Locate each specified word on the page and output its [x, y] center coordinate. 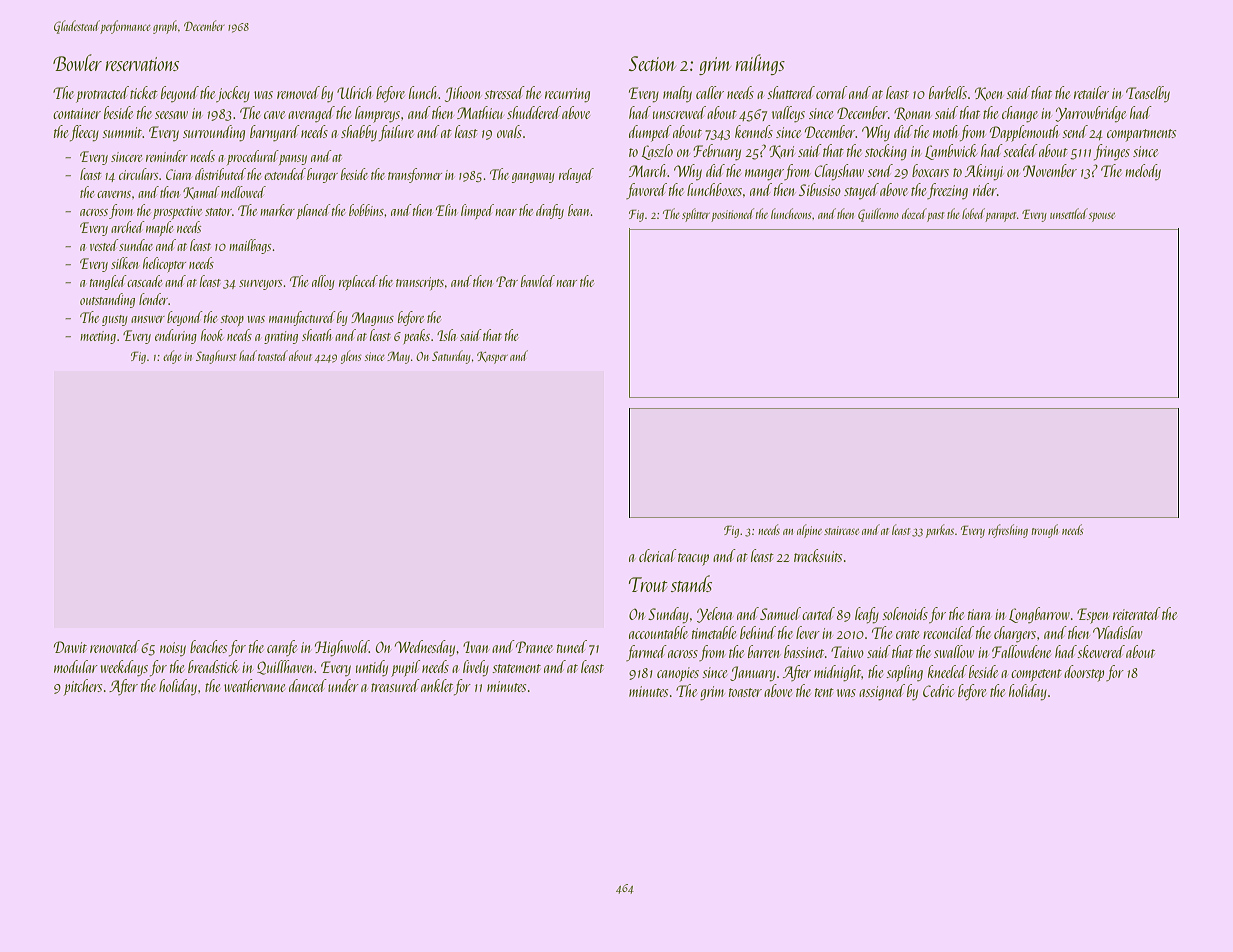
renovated [115, 646]
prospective [177, 212]
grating [281, 337]
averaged [311, 114]
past [935, 217]
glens [351, 357]
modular [76, 666]
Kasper [492, 358]
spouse [1102, 217]
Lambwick [951, 152]
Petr [507, 281]
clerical [657, 555]
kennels [754, 131]
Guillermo [878, 215]
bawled [538, 281]
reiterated [1137, 613]
